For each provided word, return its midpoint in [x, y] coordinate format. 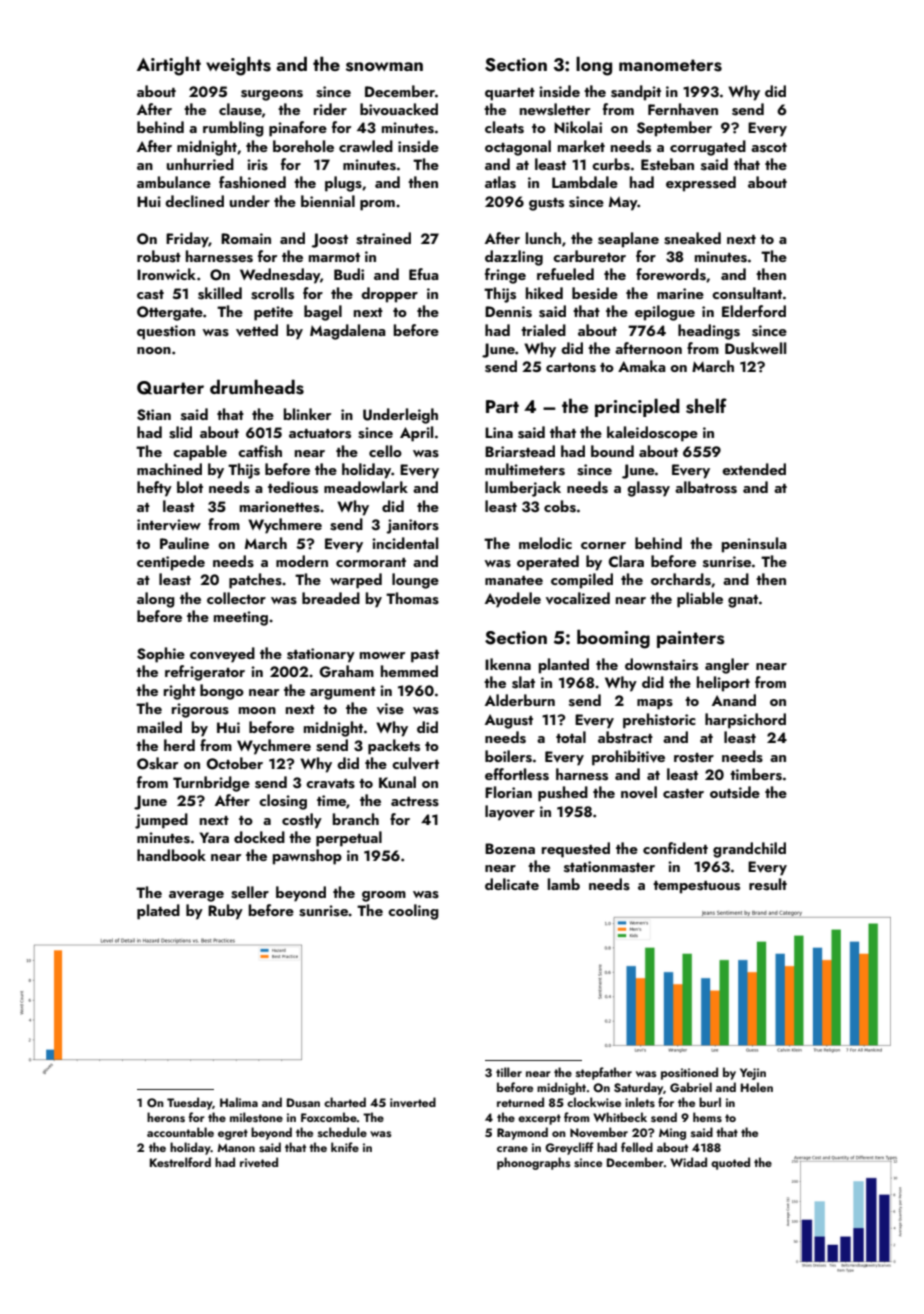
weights [238, 66]
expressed [701, 184]
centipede [171, 563]
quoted [730, 1163]
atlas [500, 182]
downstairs [661, 664]
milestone [256, 1117]
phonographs [534, 1163]
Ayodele [513, 600]
